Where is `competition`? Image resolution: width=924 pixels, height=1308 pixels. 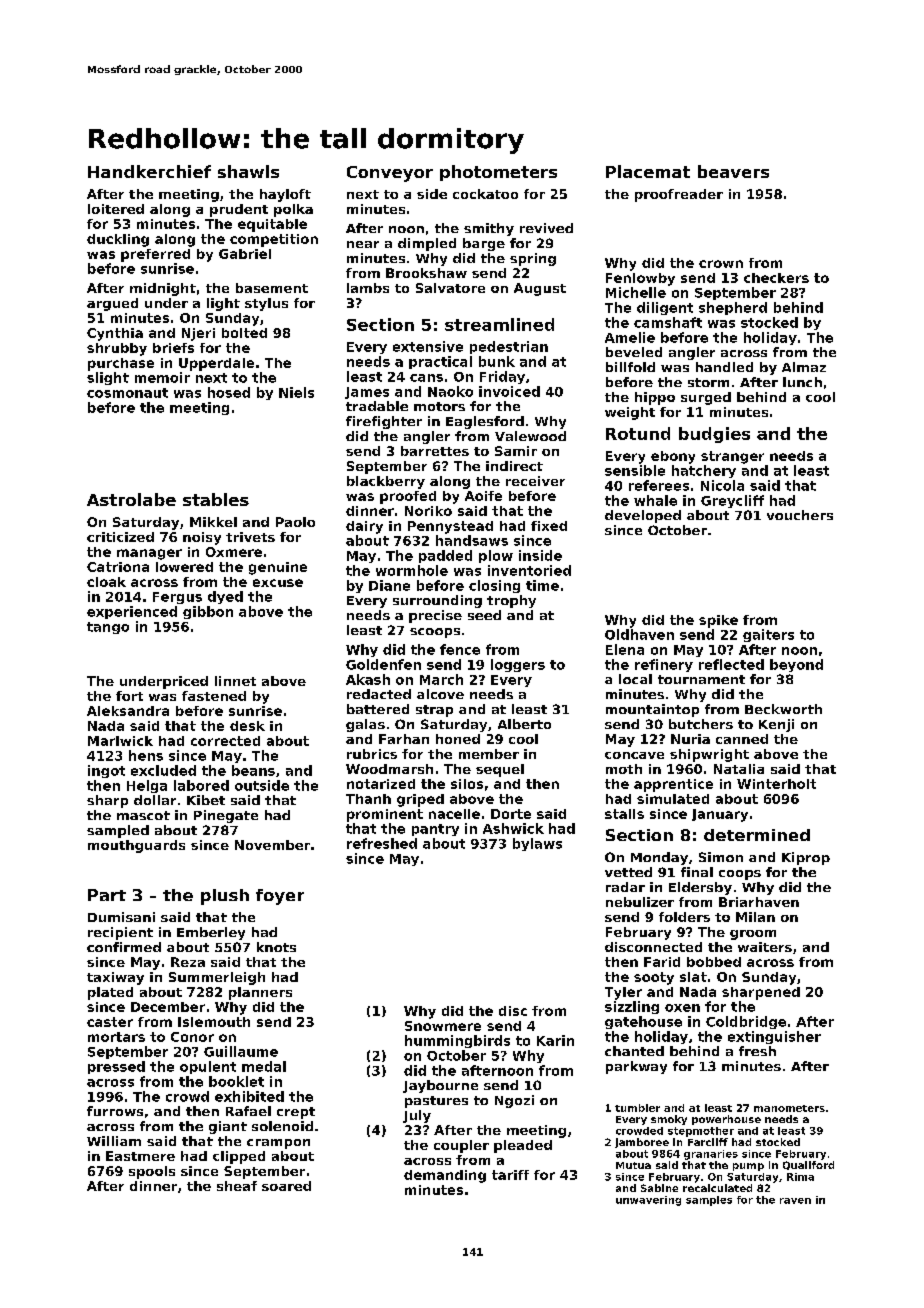 competition is located at coordinates (274, 240).
